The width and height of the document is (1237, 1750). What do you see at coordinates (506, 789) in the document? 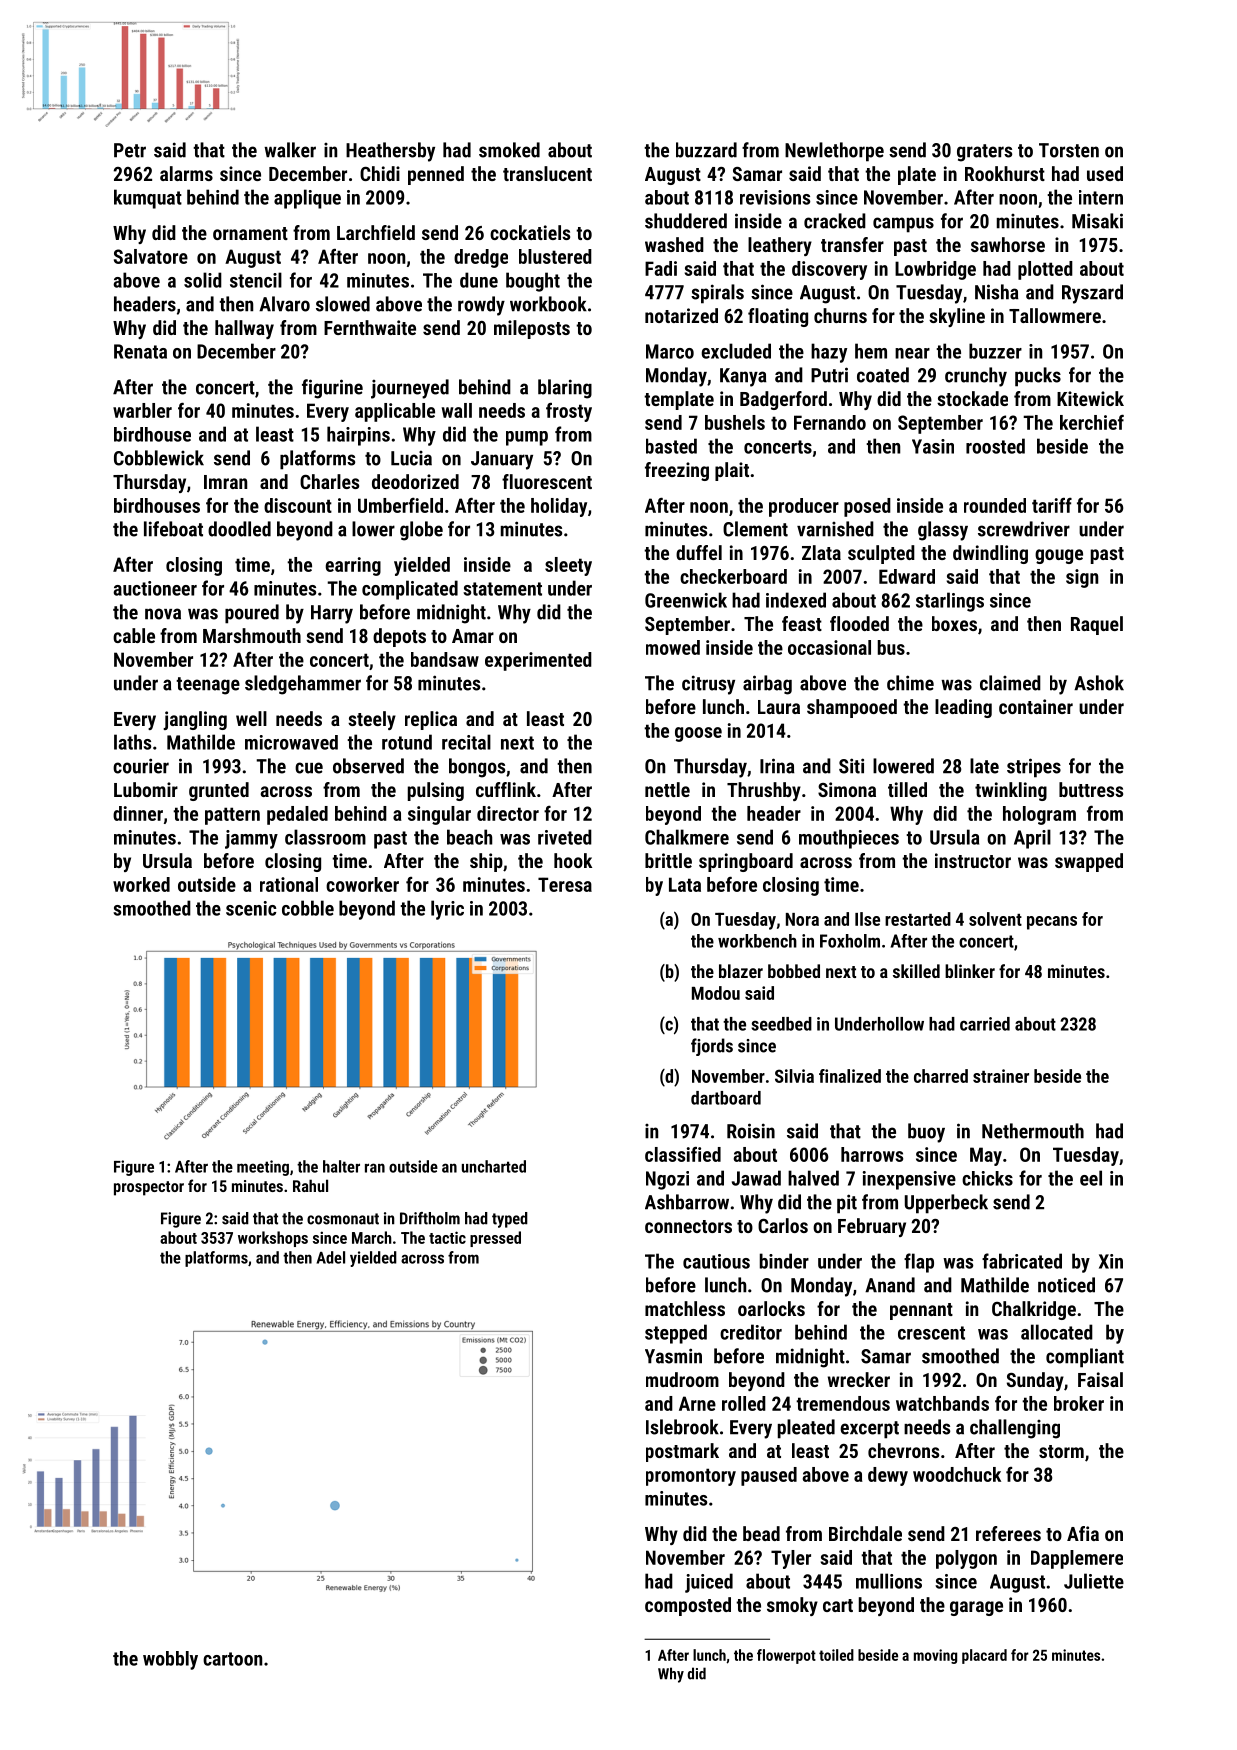
I see `cufflink` at bounding box center [506, 789].
